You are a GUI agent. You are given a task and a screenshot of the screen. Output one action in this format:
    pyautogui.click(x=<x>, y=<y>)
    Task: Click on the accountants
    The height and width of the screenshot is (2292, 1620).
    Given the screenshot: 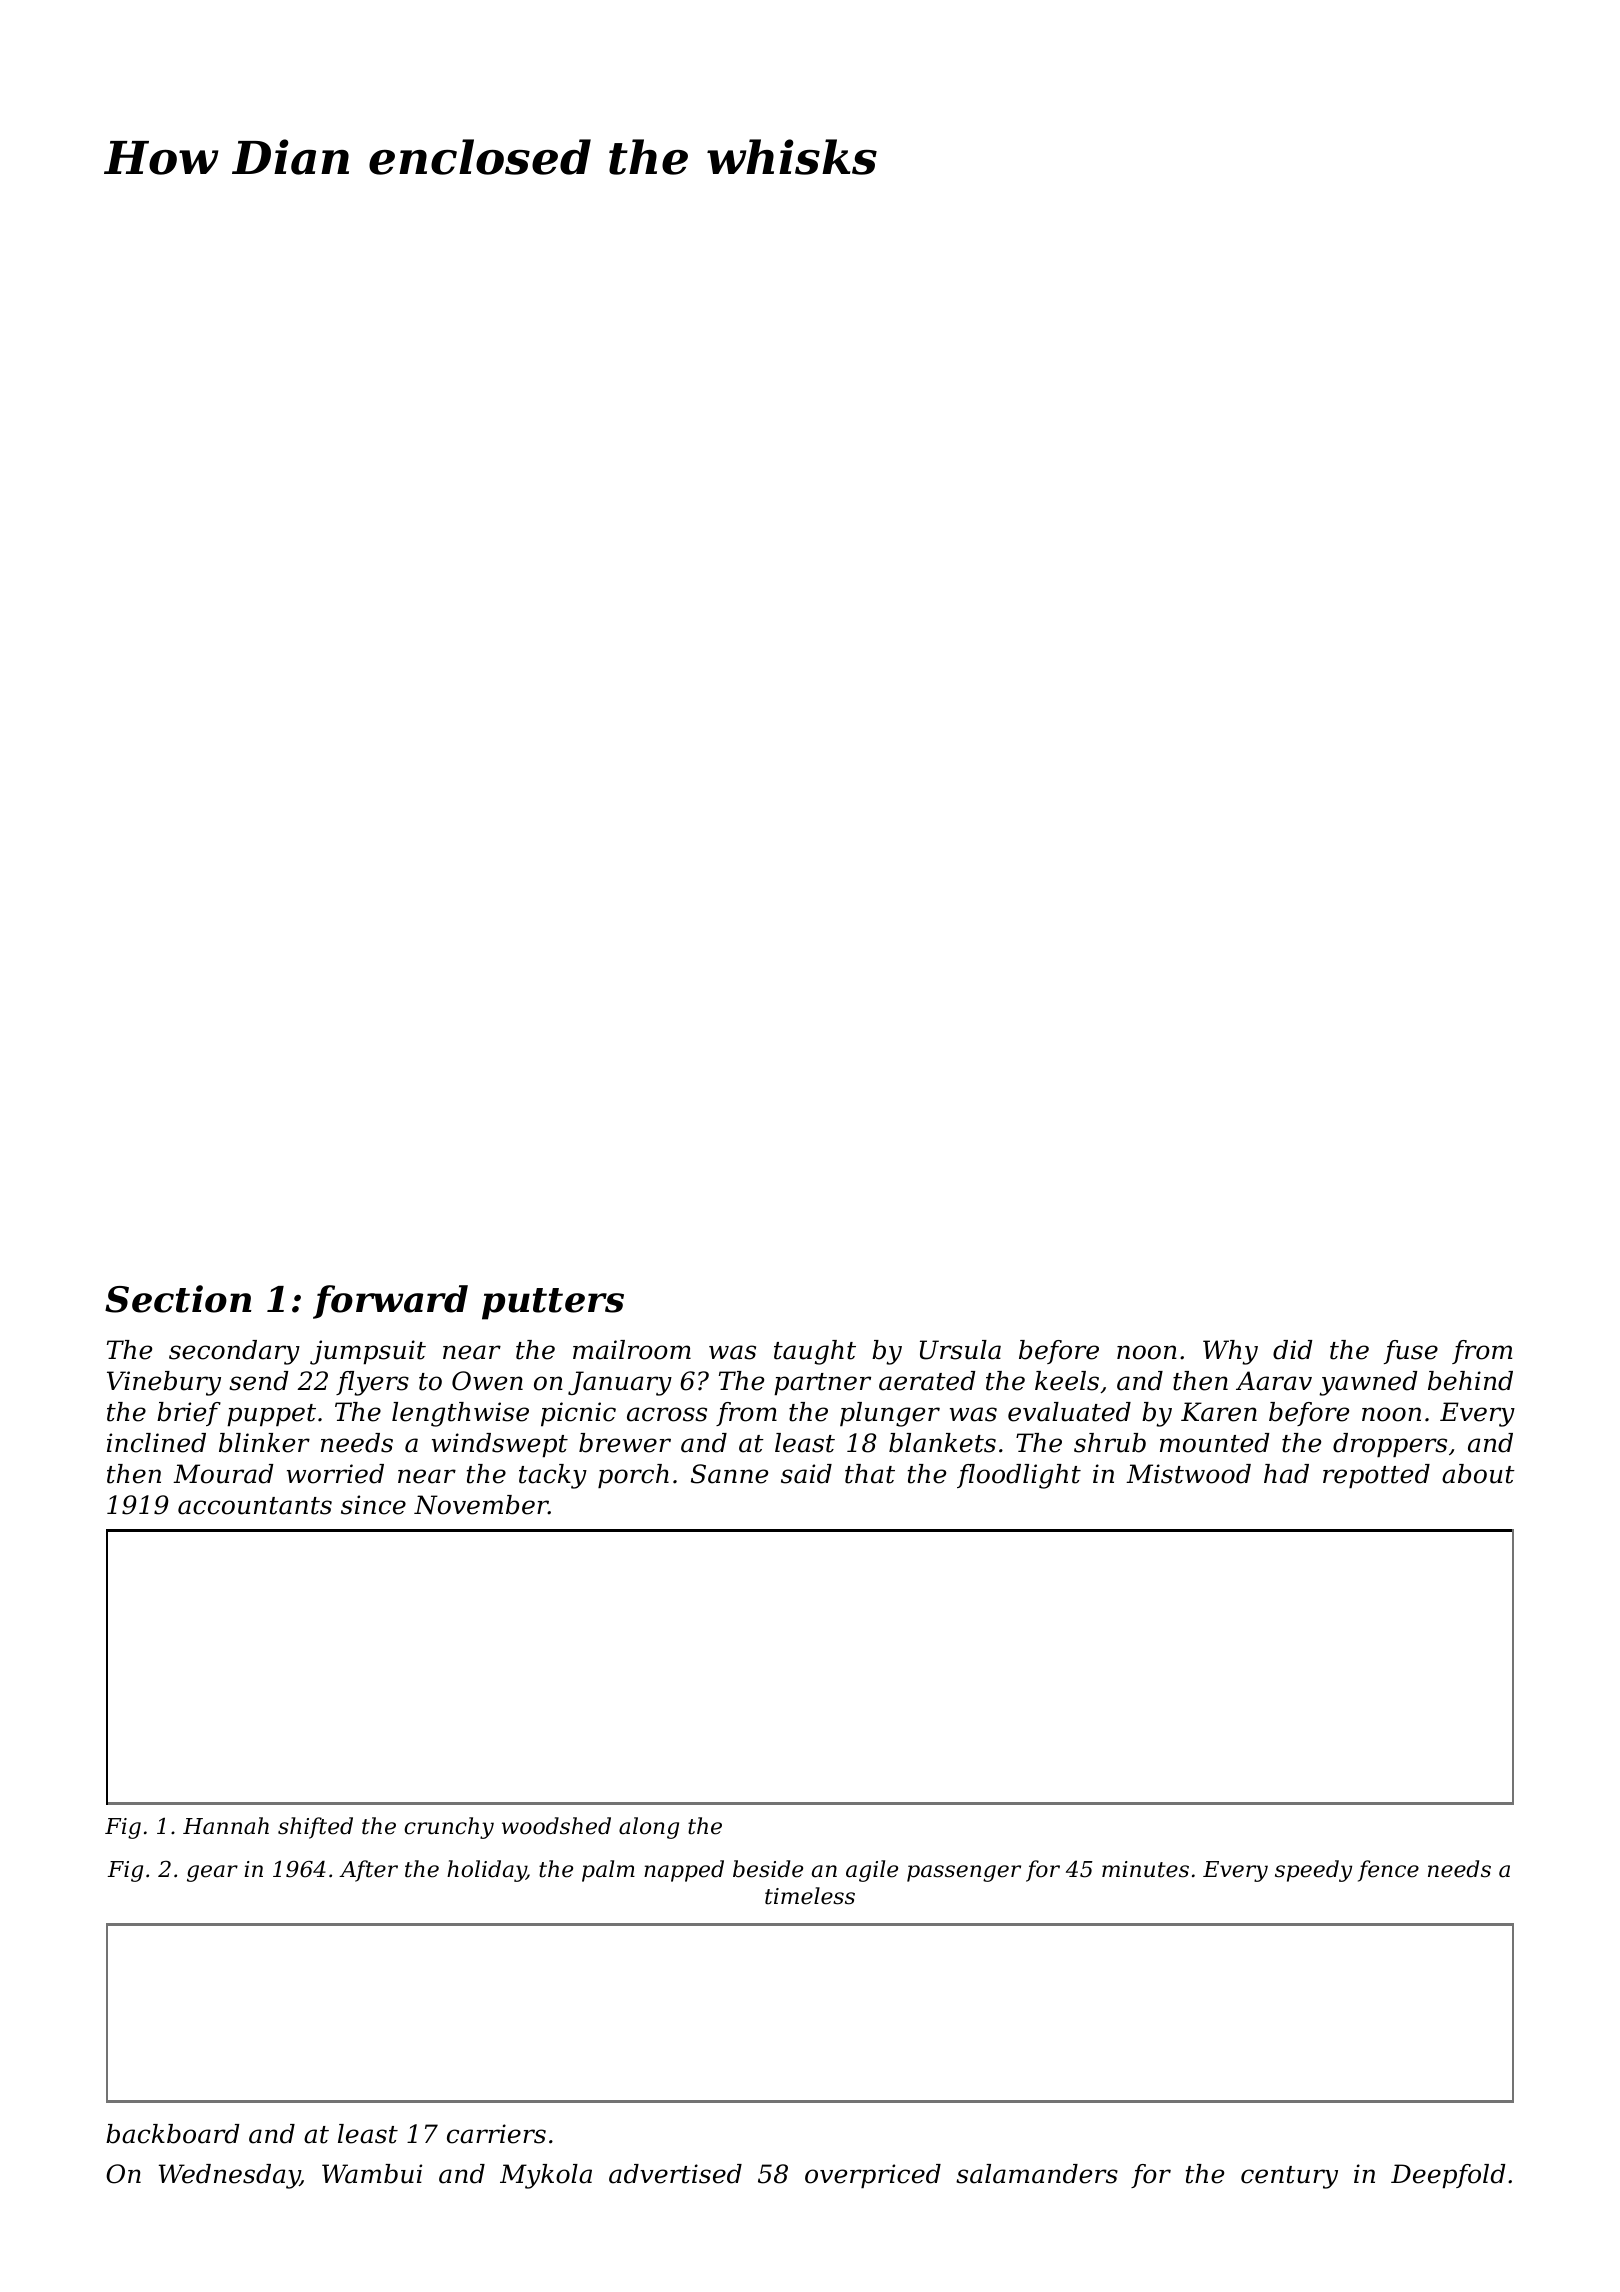 What is the action you would take?
    pyautogui.click(x=255, y=1506)
